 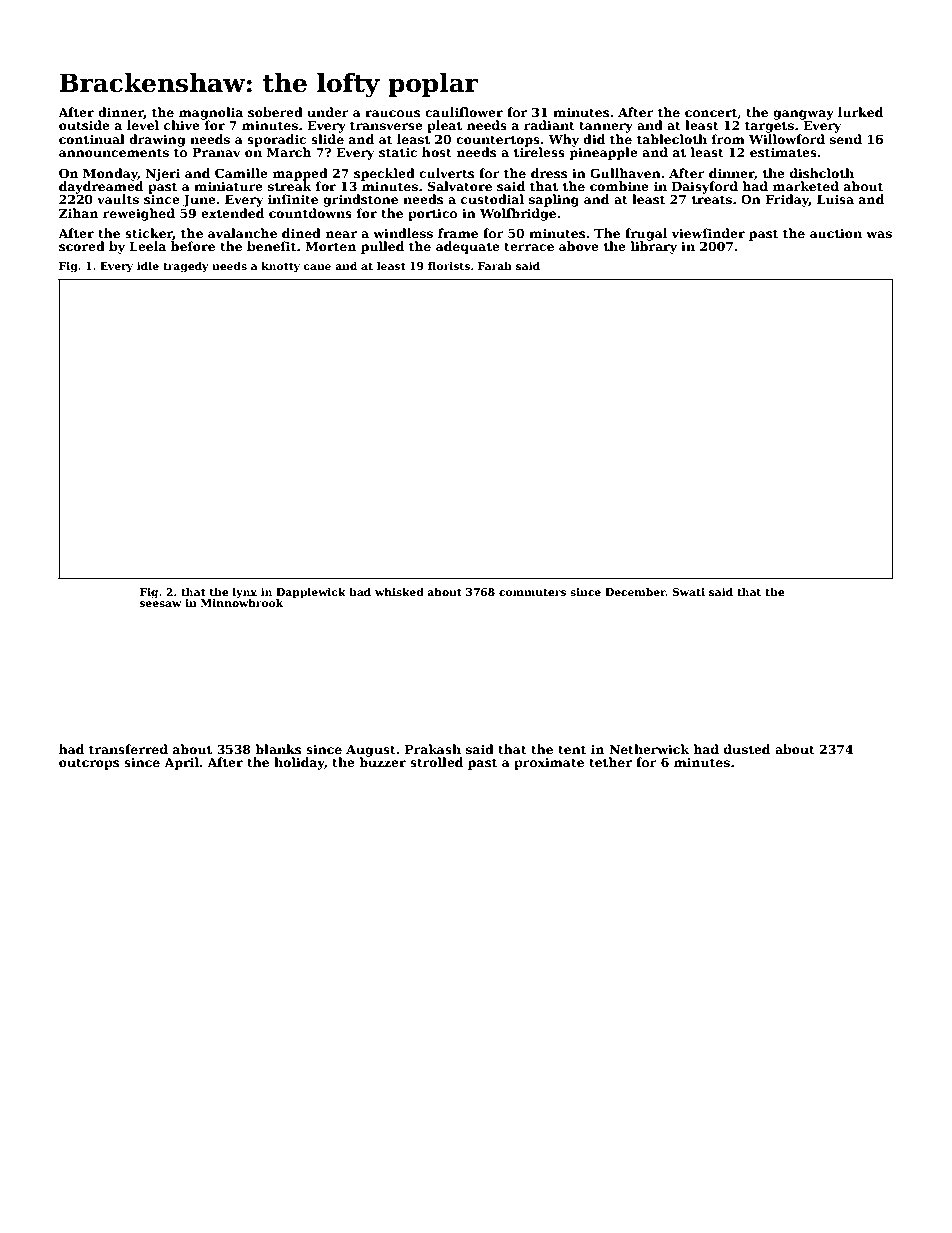 What do you see at coordinates (160, 604) in the image?
I see `seesaw` at bounding box center [160, 604].
